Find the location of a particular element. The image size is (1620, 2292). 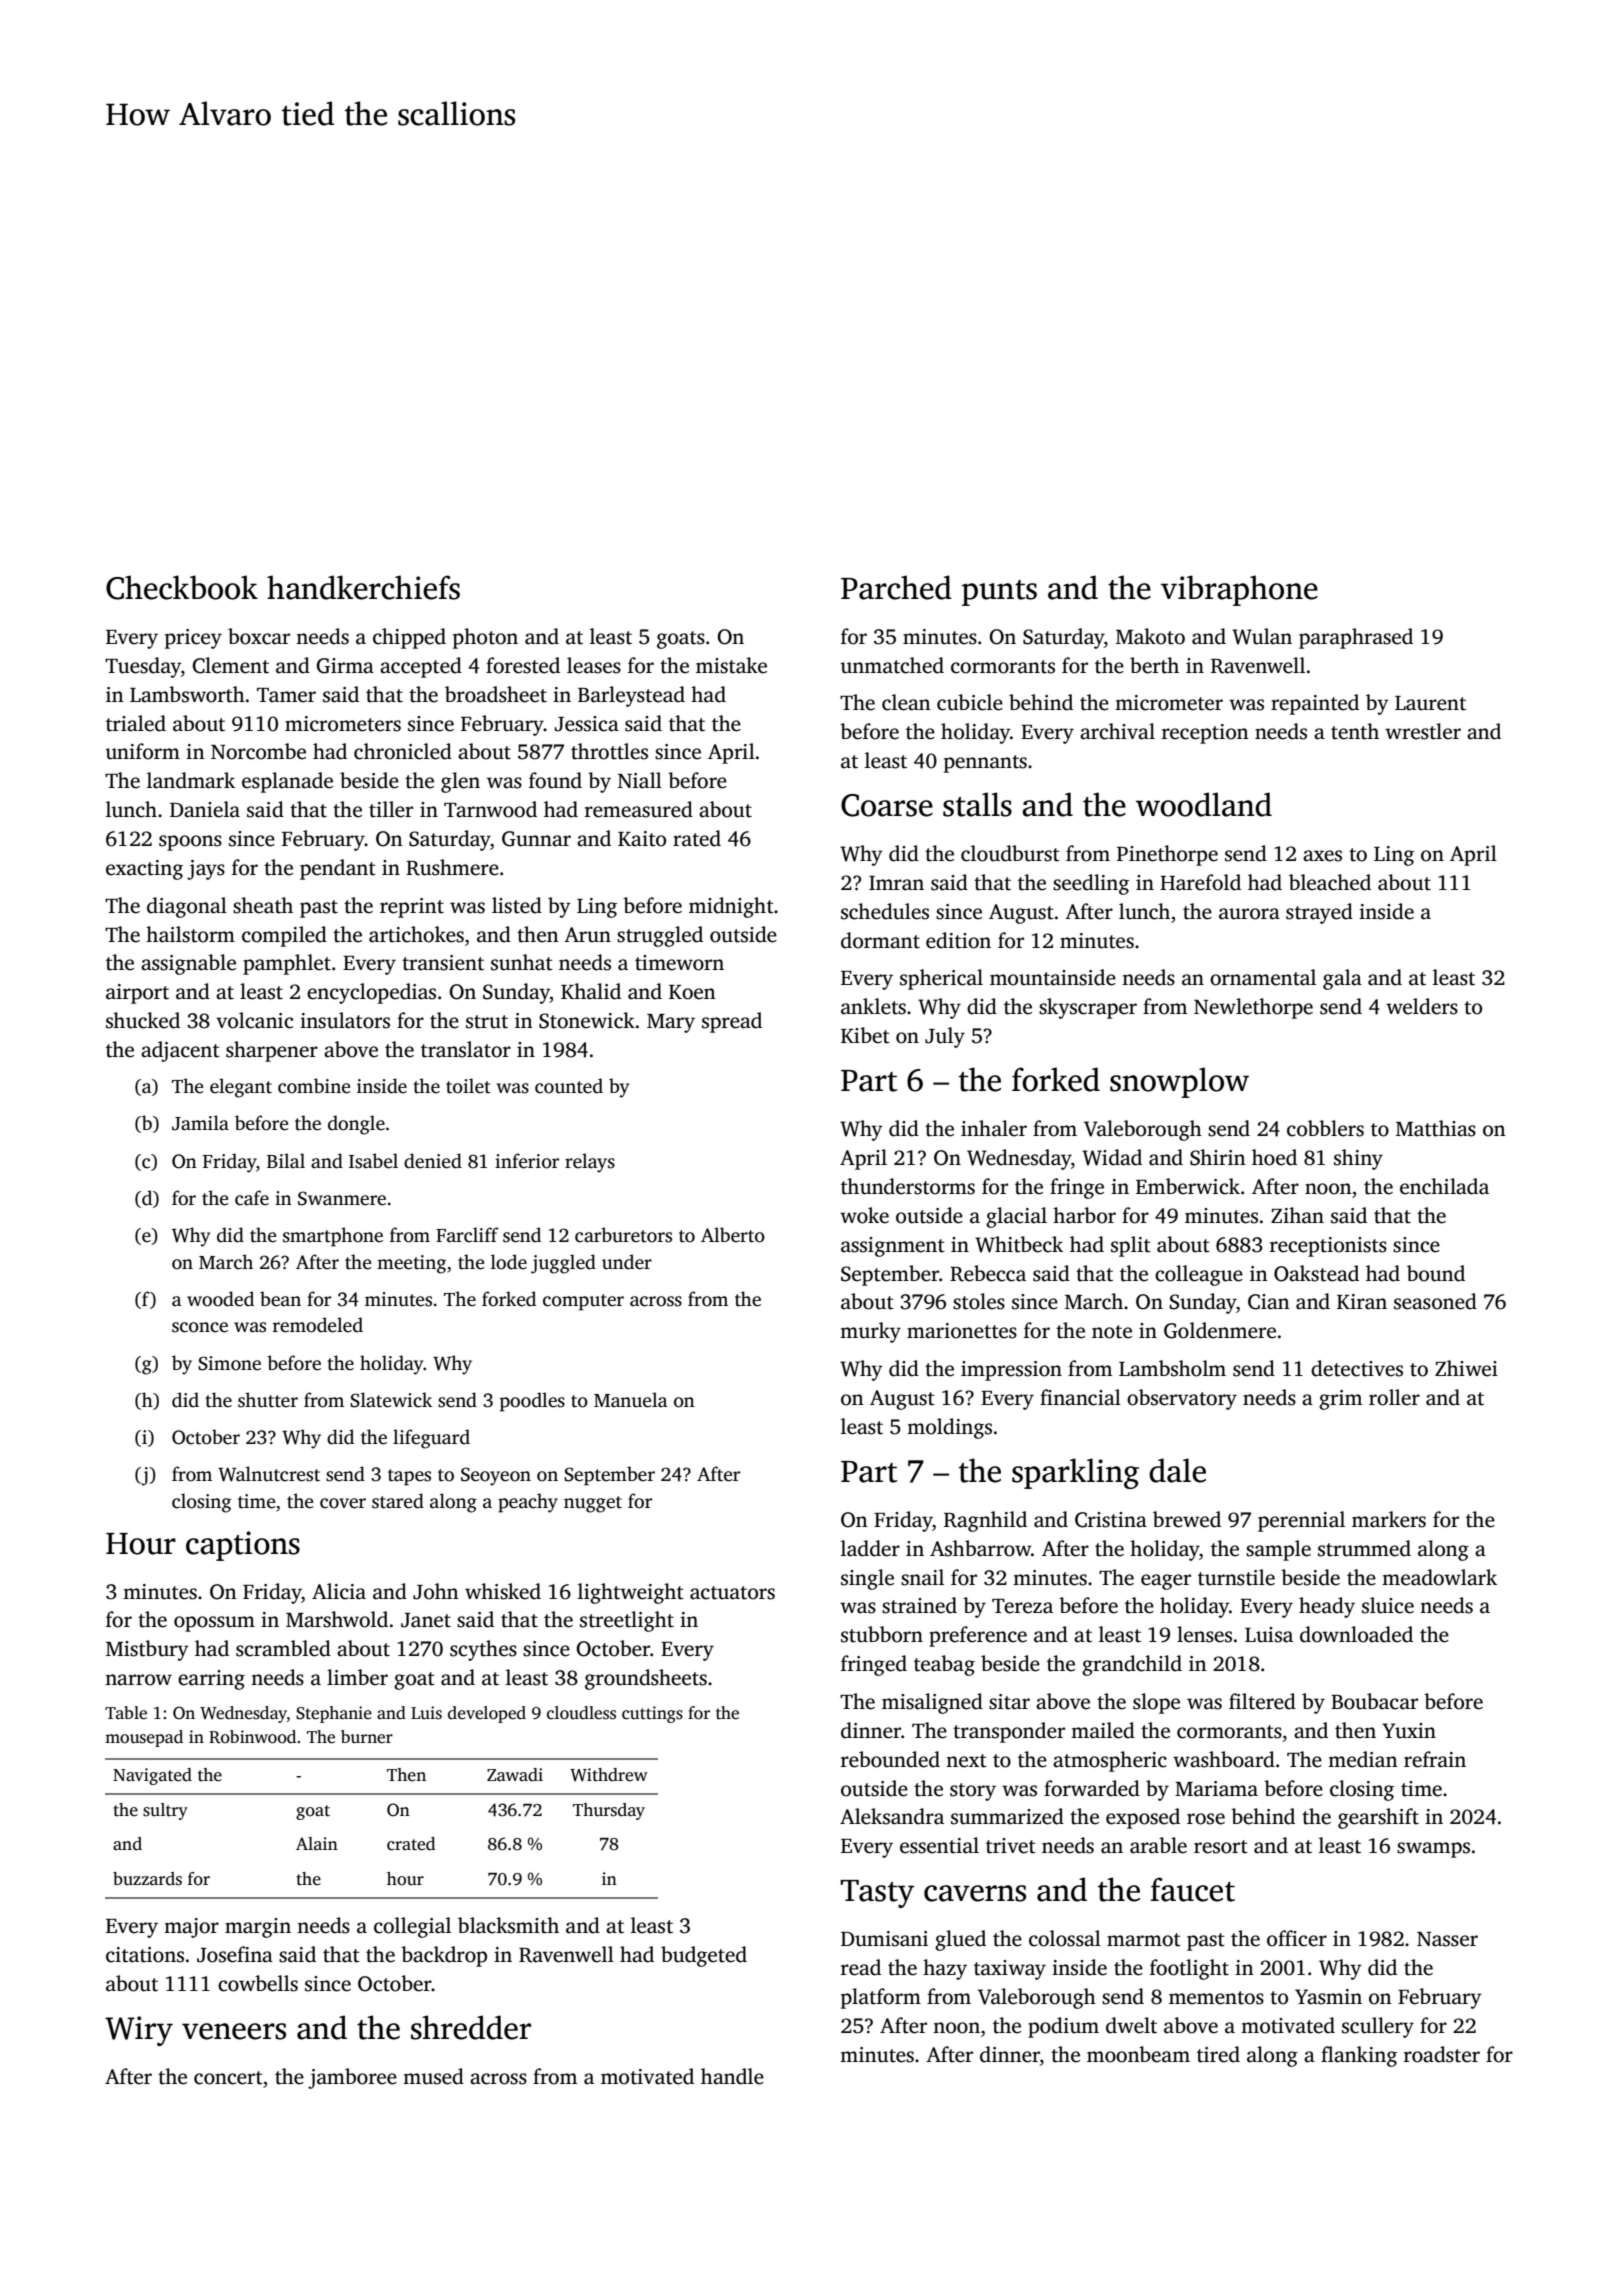

bleached is located at coordinates (1330, 882).
